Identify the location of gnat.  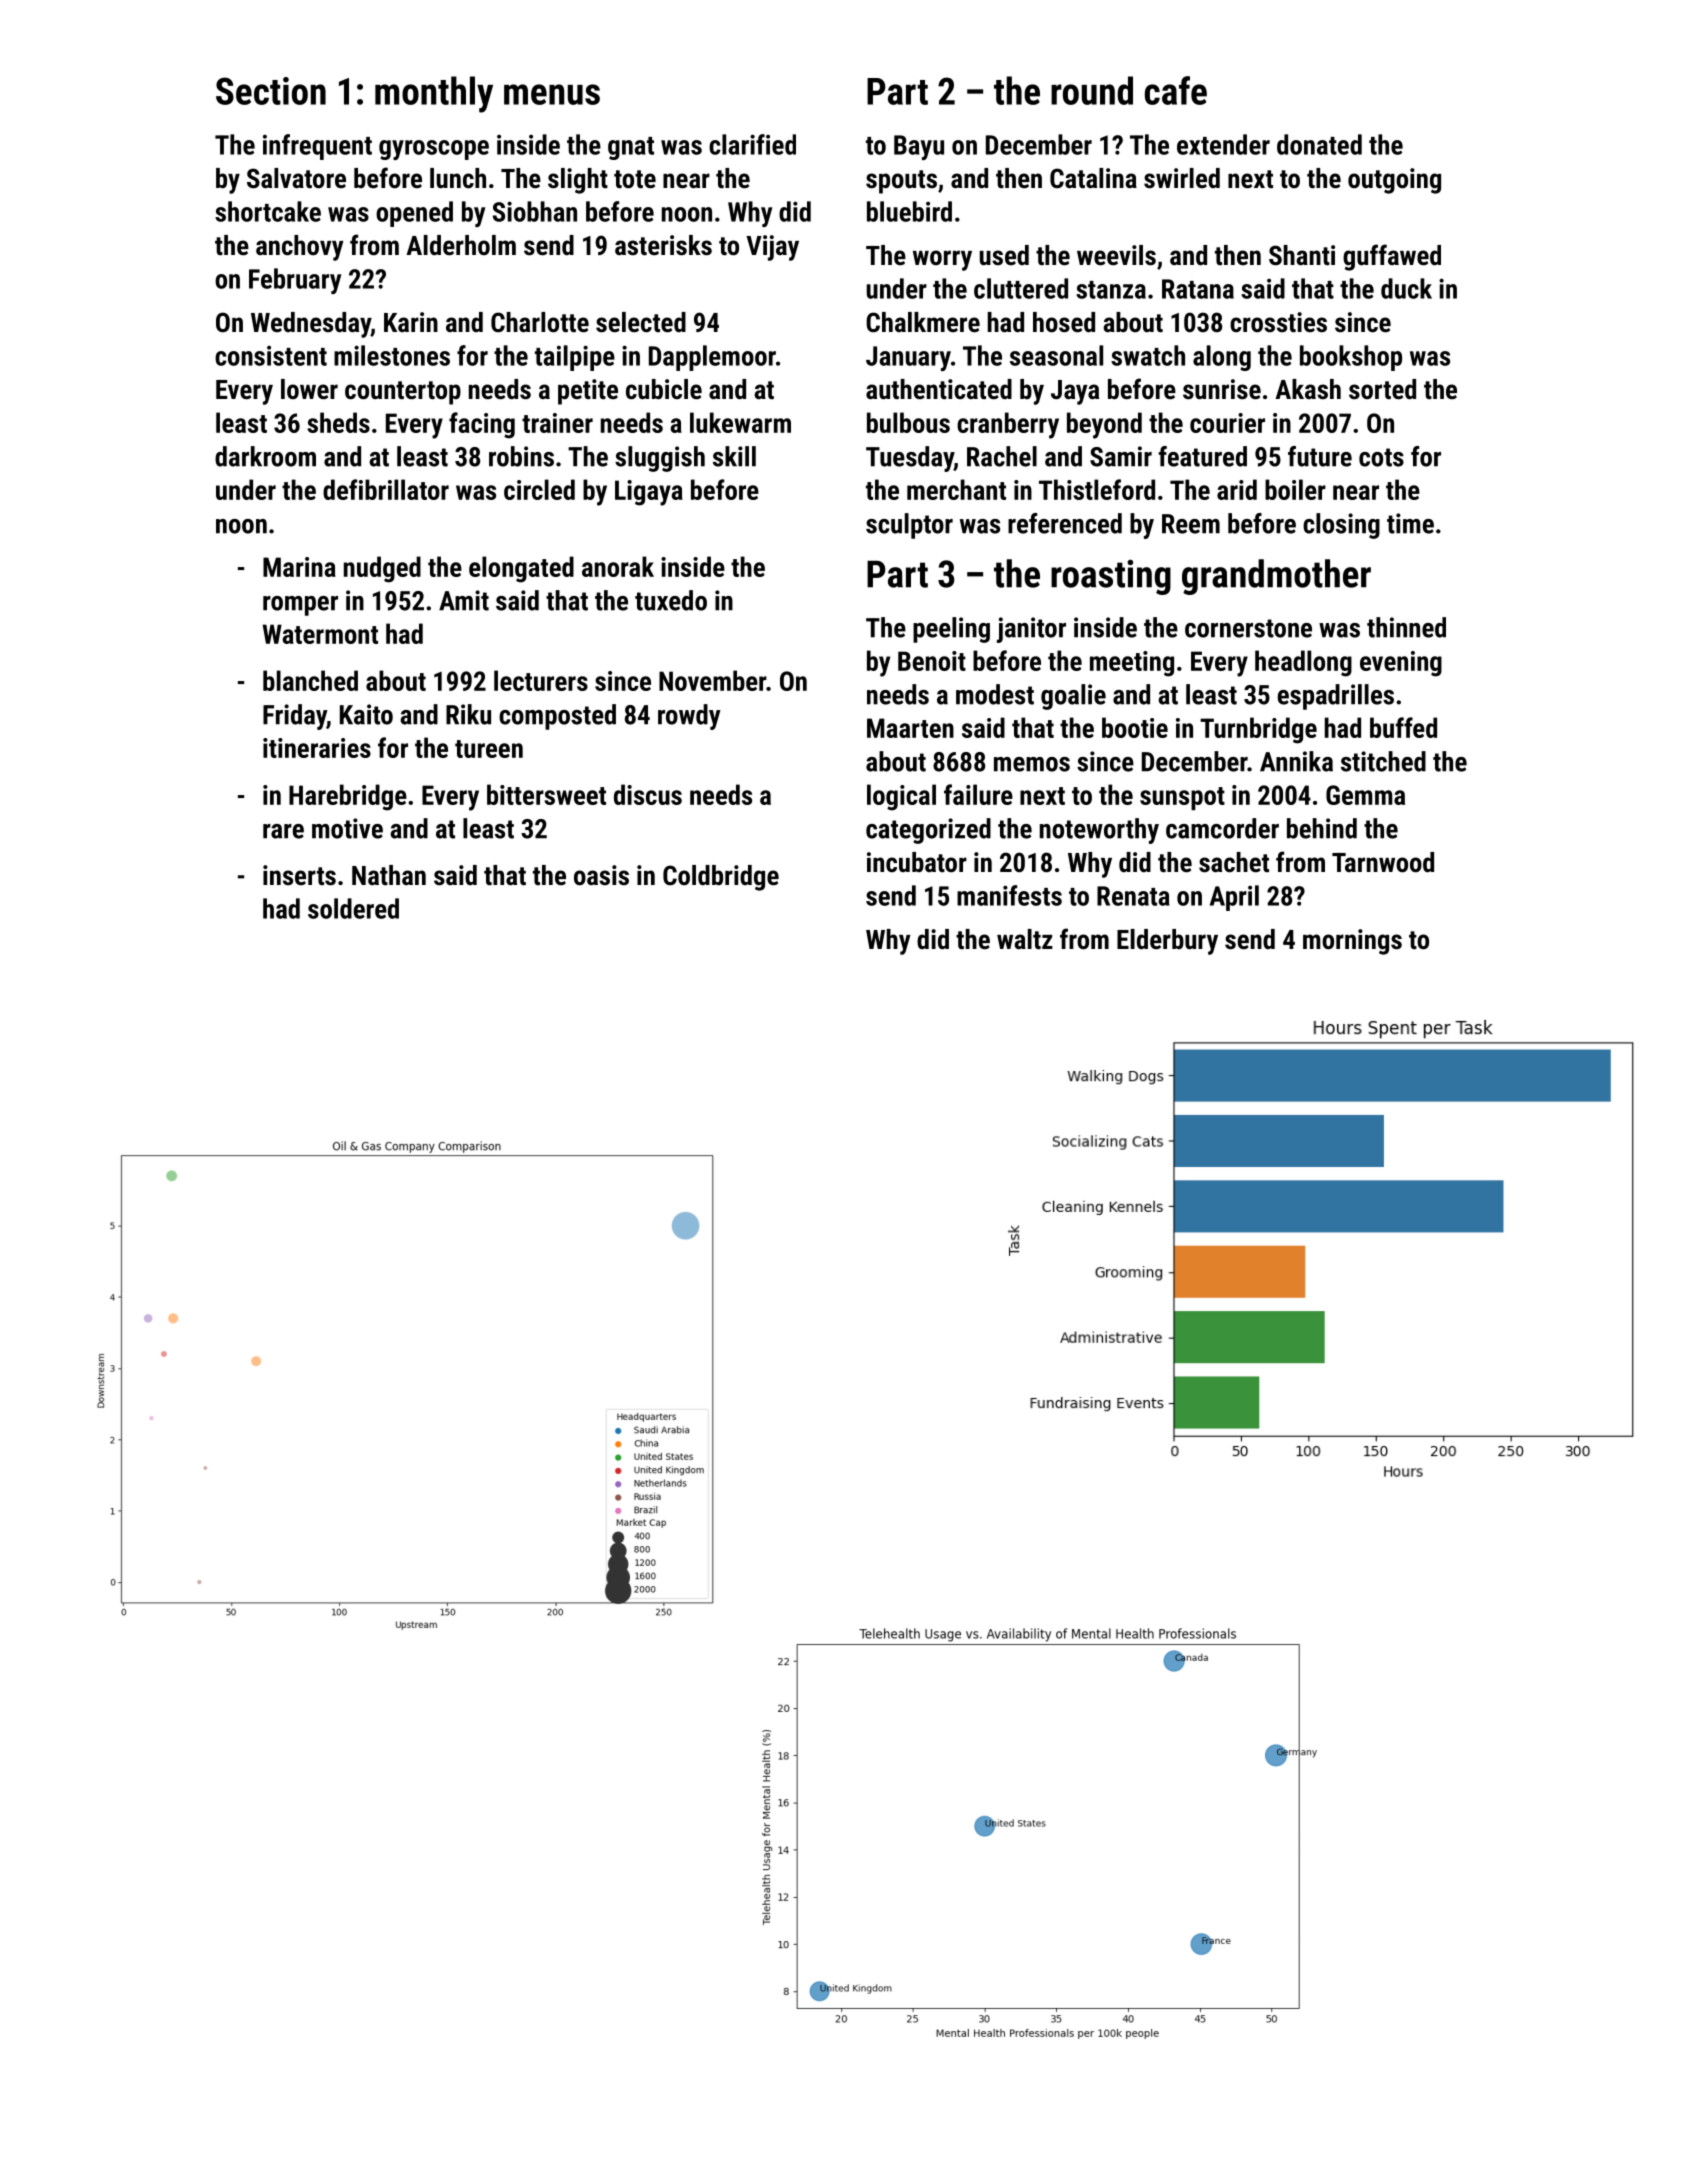
(631, 148).
